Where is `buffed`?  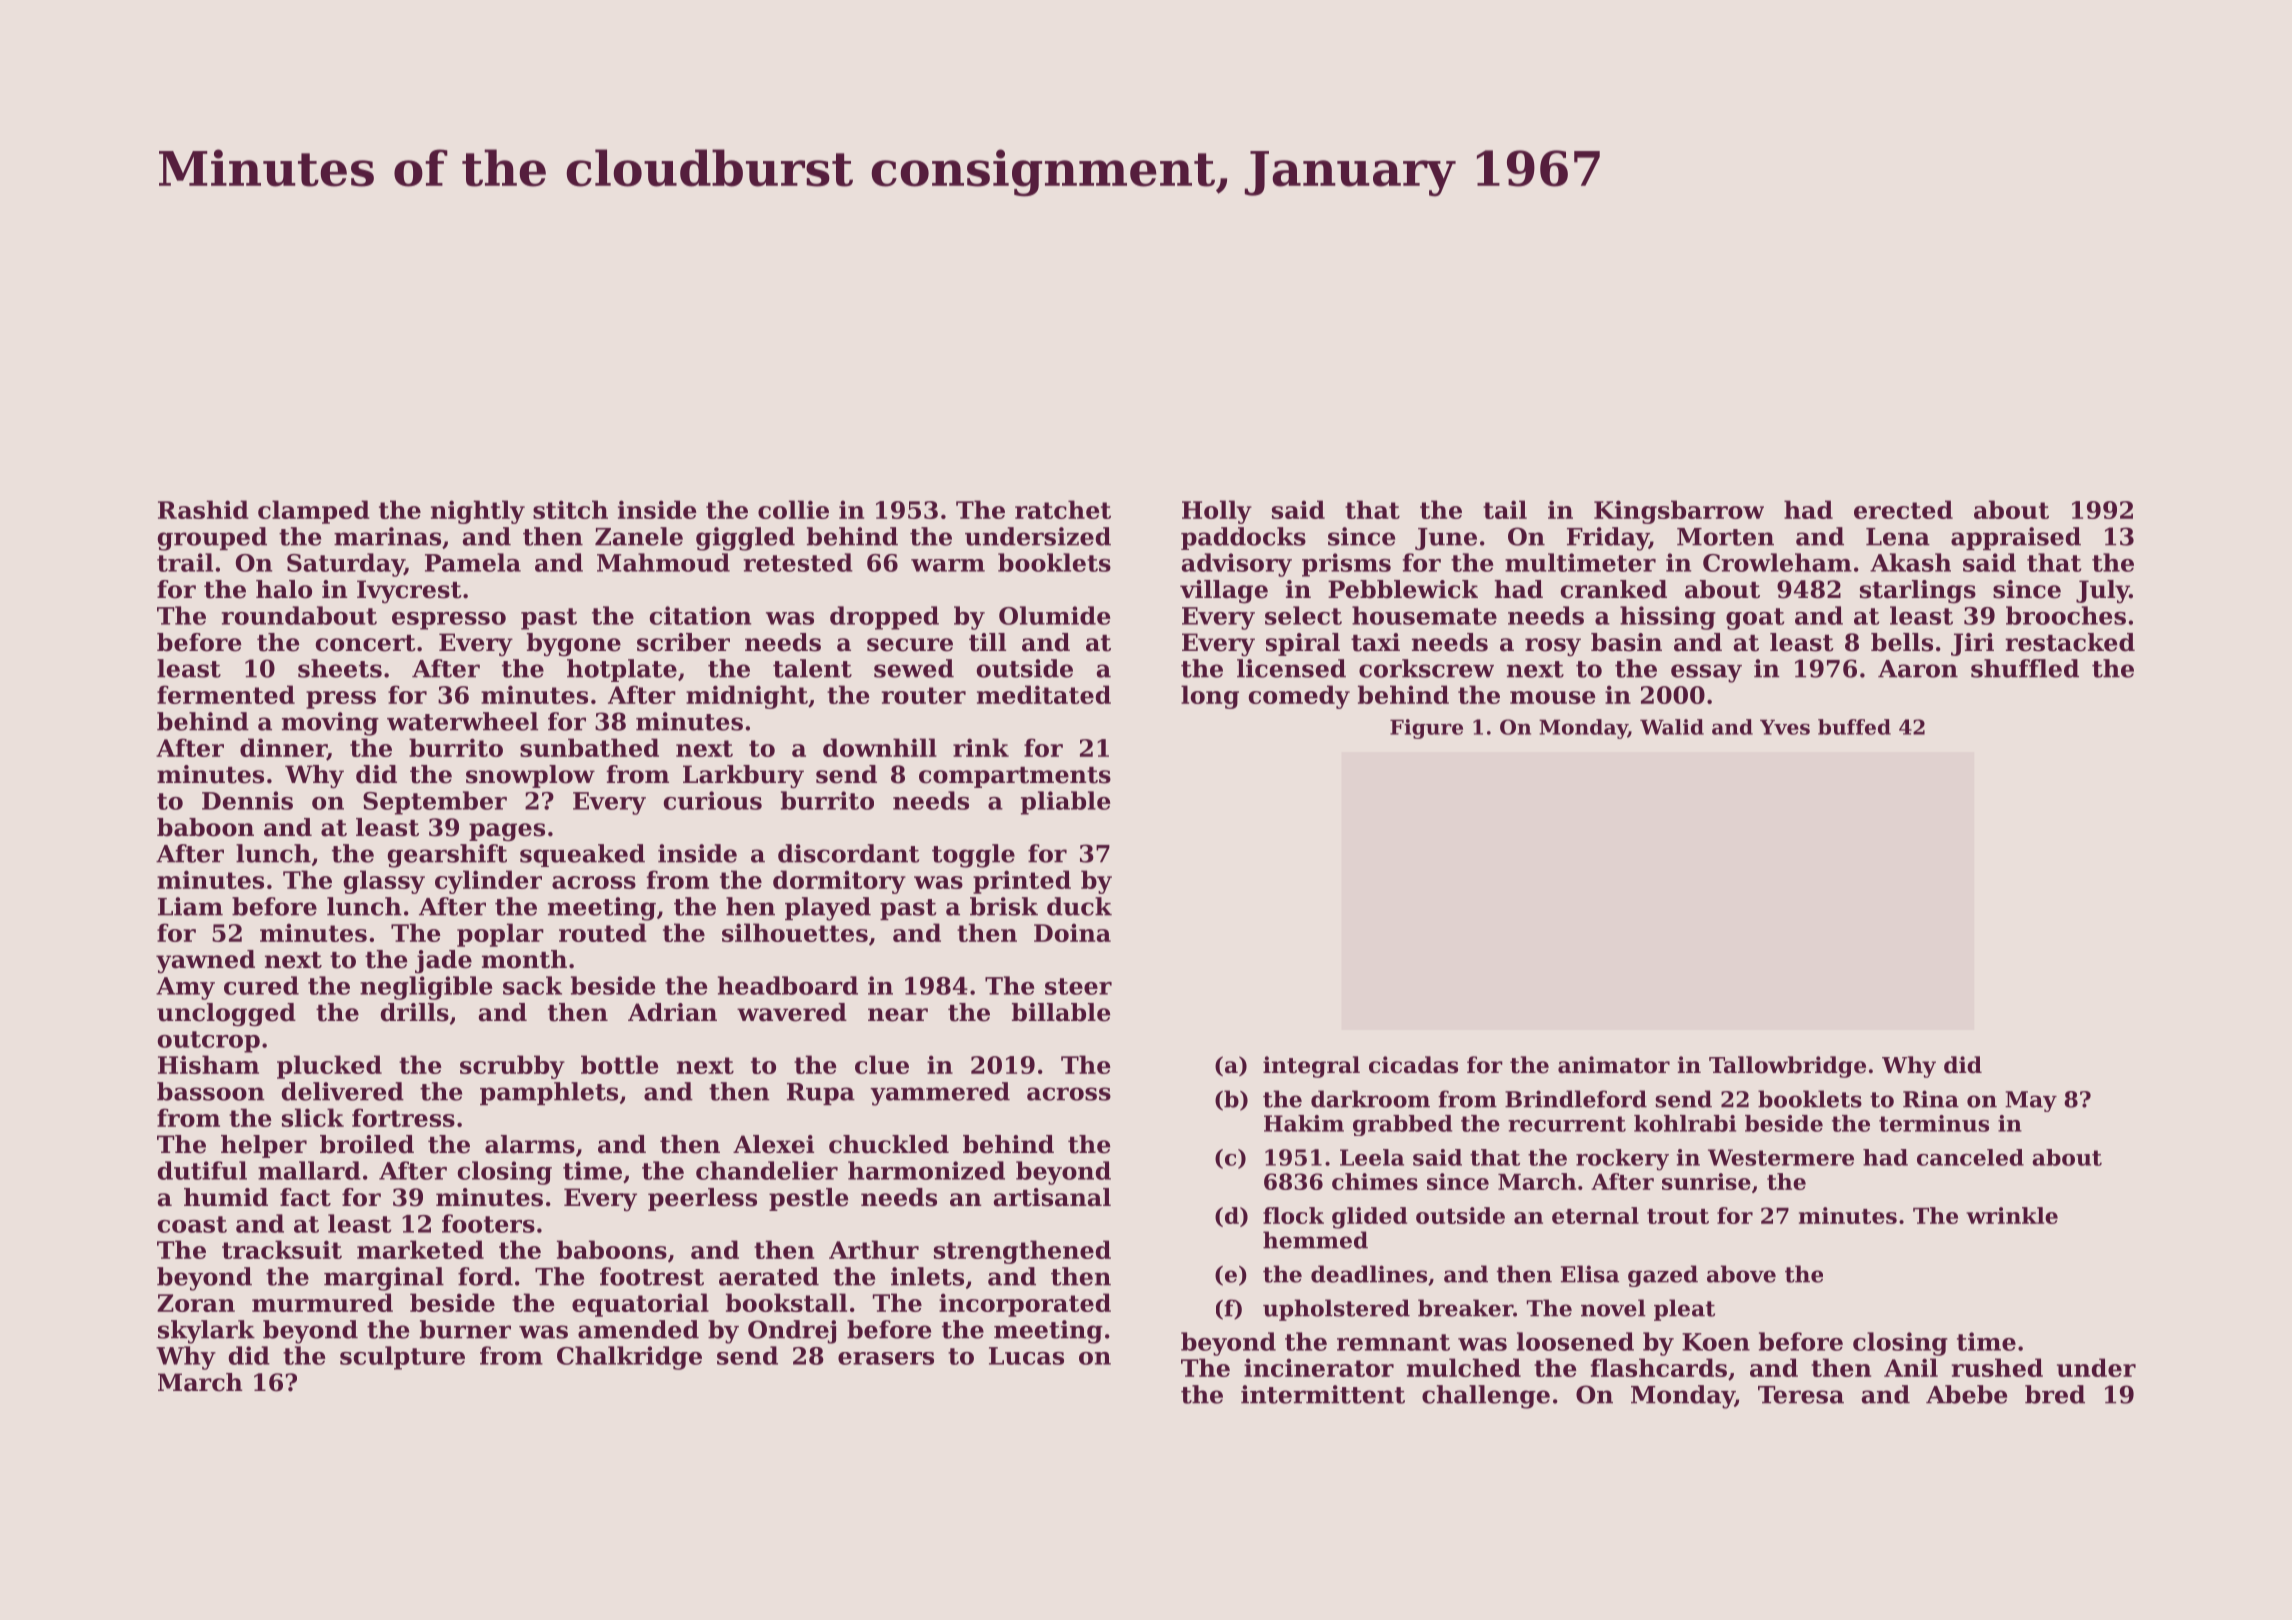 buffed is located at coordinates (1854, 727).
